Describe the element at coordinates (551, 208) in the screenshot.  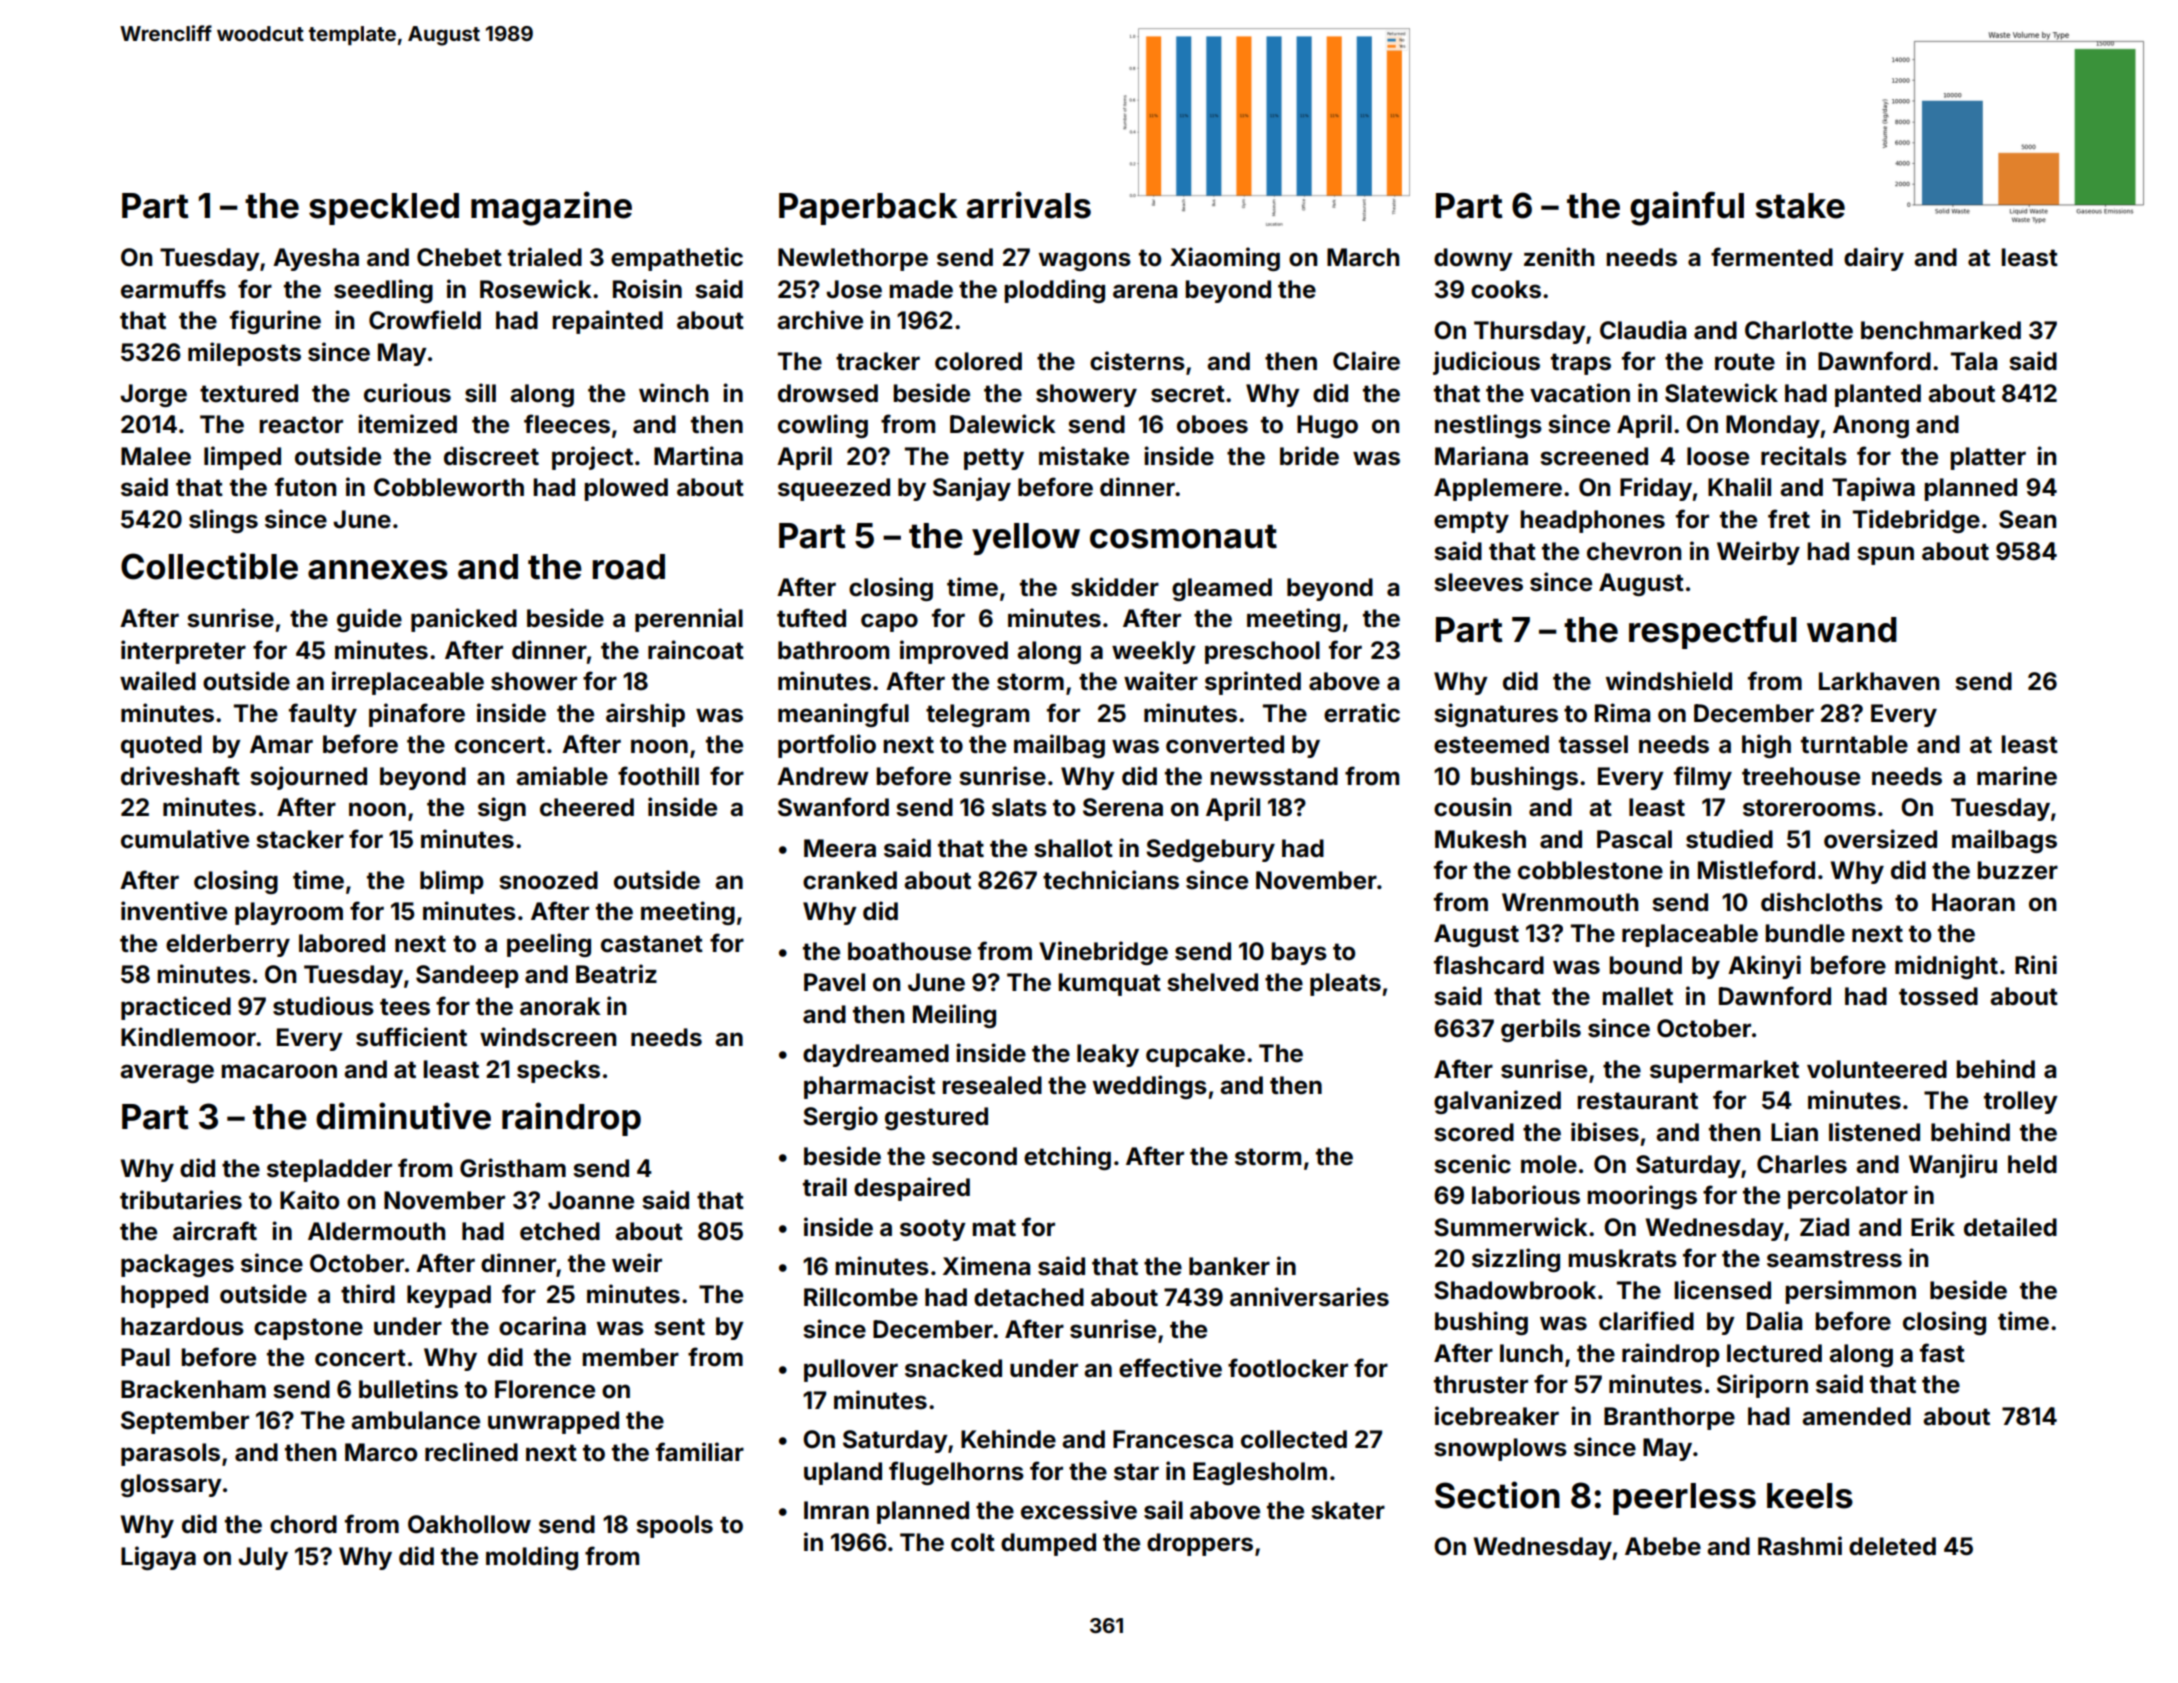
I see `magazine` at that location.
